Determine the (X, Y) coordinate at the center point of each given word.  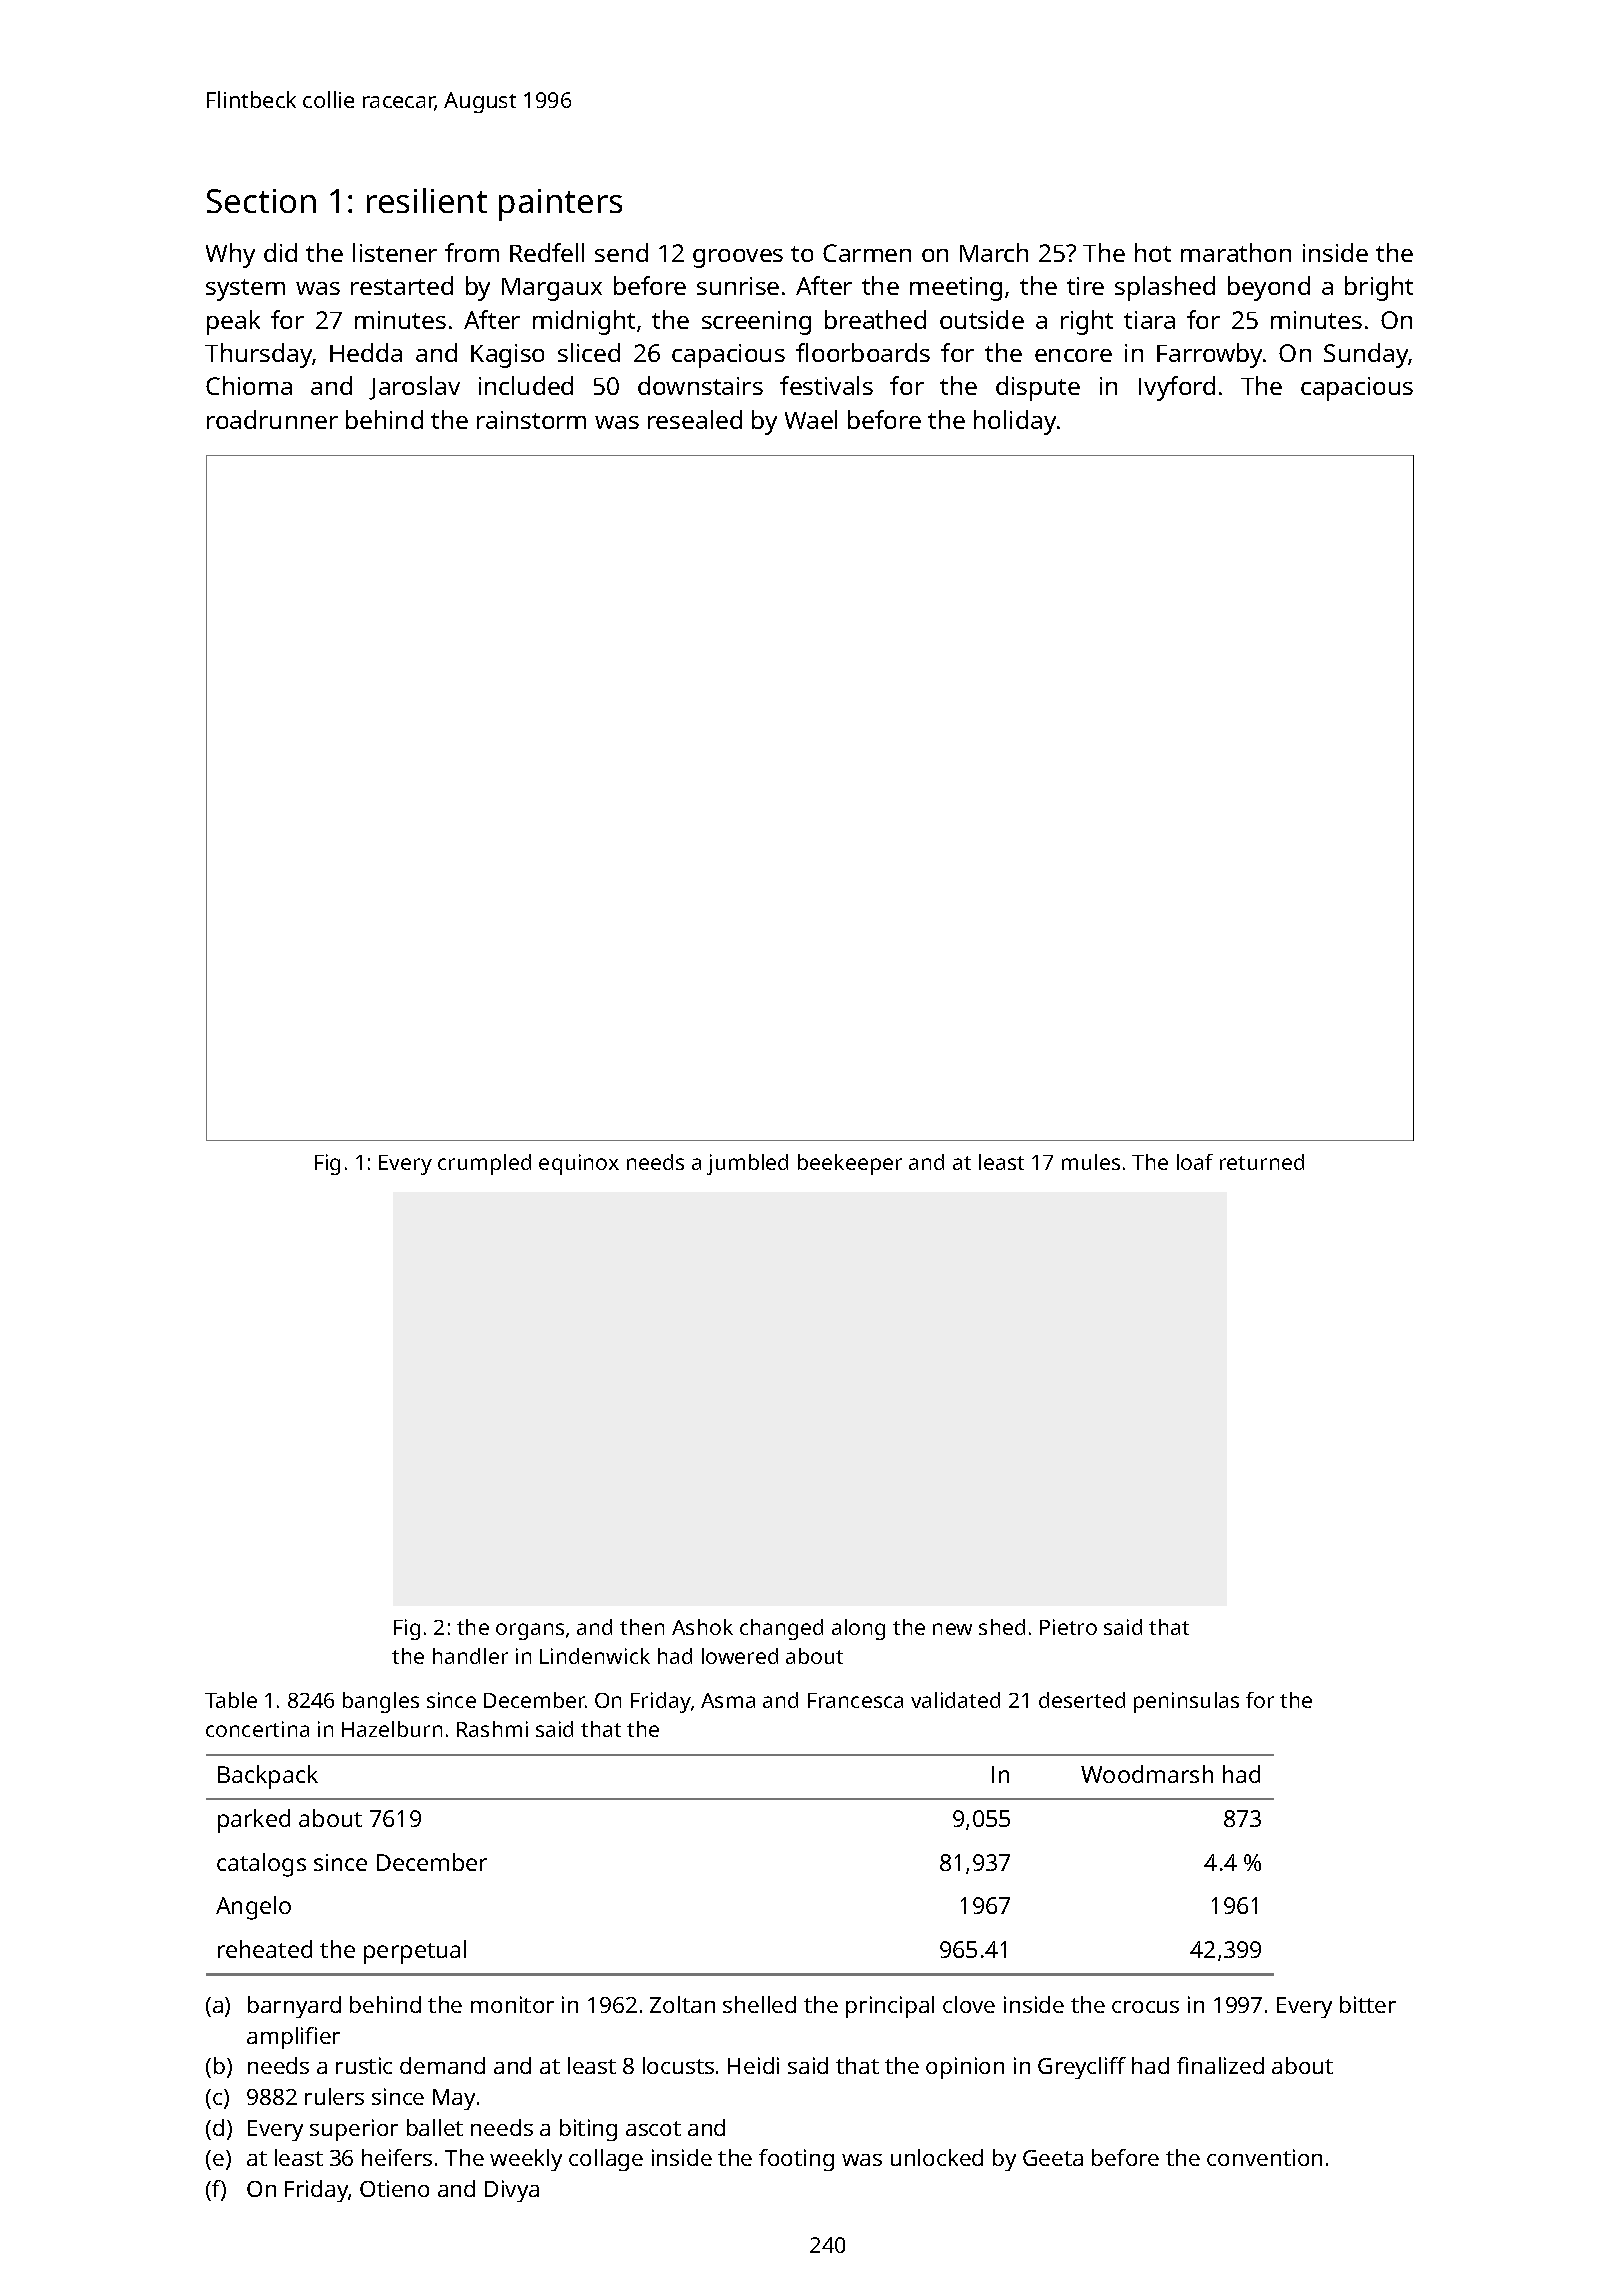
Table (231, 1700)
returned (1262, 1162)
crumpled (484, 1164)
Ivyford (1177, 388)
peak (233, 322)
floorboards (863, 352)
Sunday (1366, 355)
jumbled (747, 1164)
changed (781, 1629)
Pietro (1068, 1627)
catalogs (261, 1865)
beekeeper (850, 1164)
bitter (1368, 2004)
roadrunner (272, 419)
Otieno (394, 2188)
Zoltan (682, 2004)
